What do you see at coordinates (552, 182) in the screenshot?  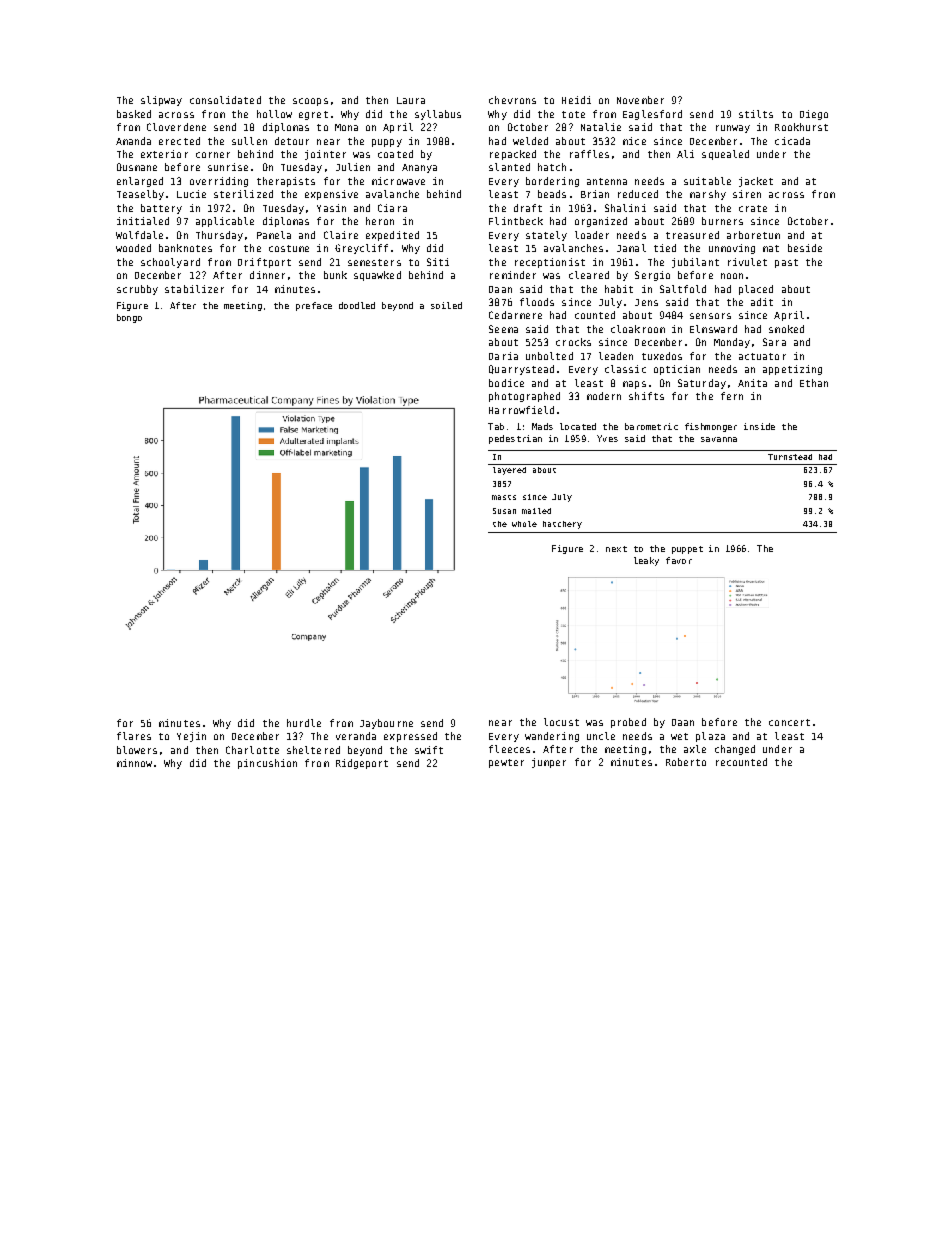 I see `bordering` at bounding box center [552, 182].
